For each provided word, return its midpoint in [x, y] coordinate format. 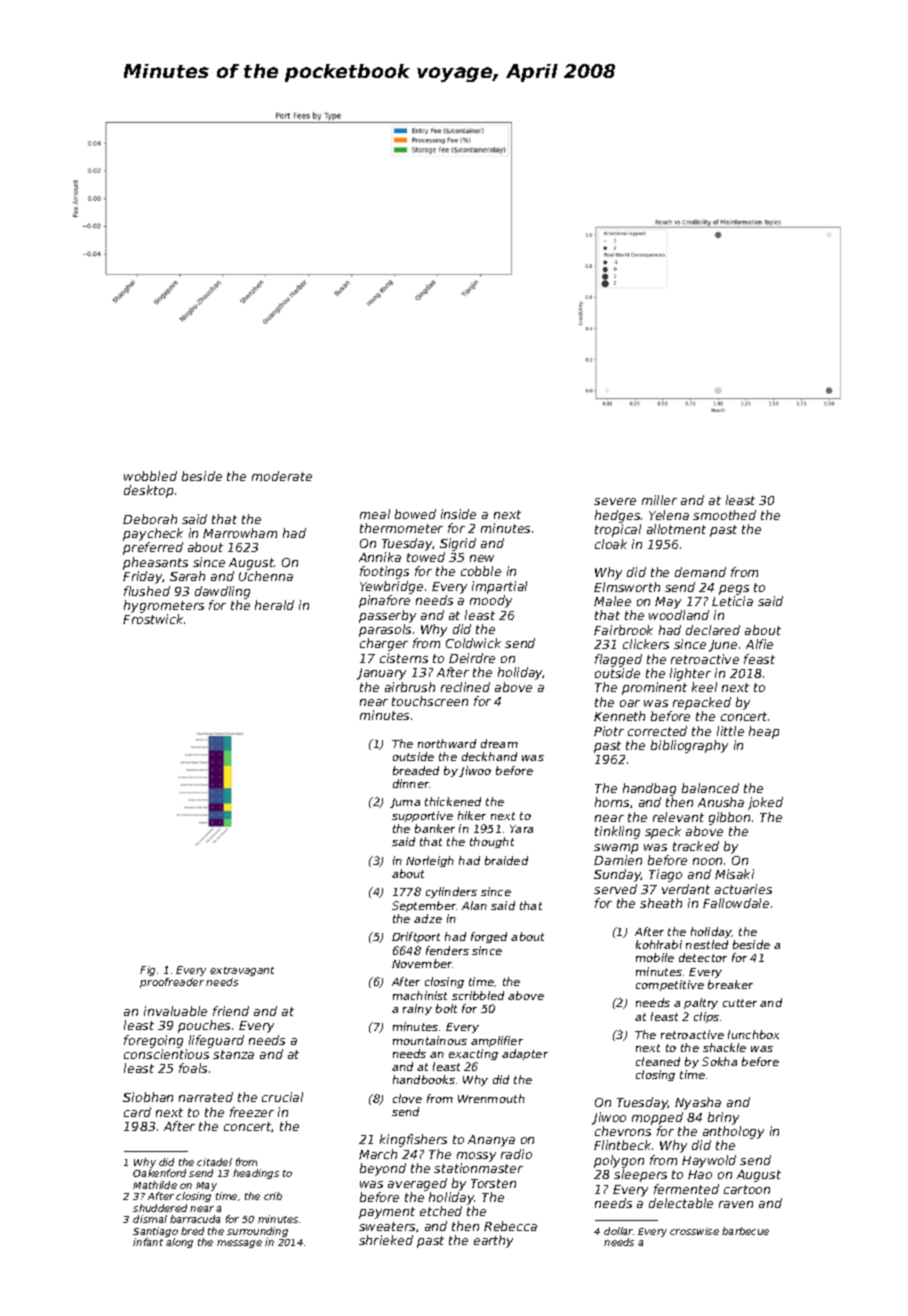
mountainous [430, 1040]
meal [375, 514]
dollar [618, 1231]
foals [193, 1068]
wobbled [150, 476]
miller [659, 500]
